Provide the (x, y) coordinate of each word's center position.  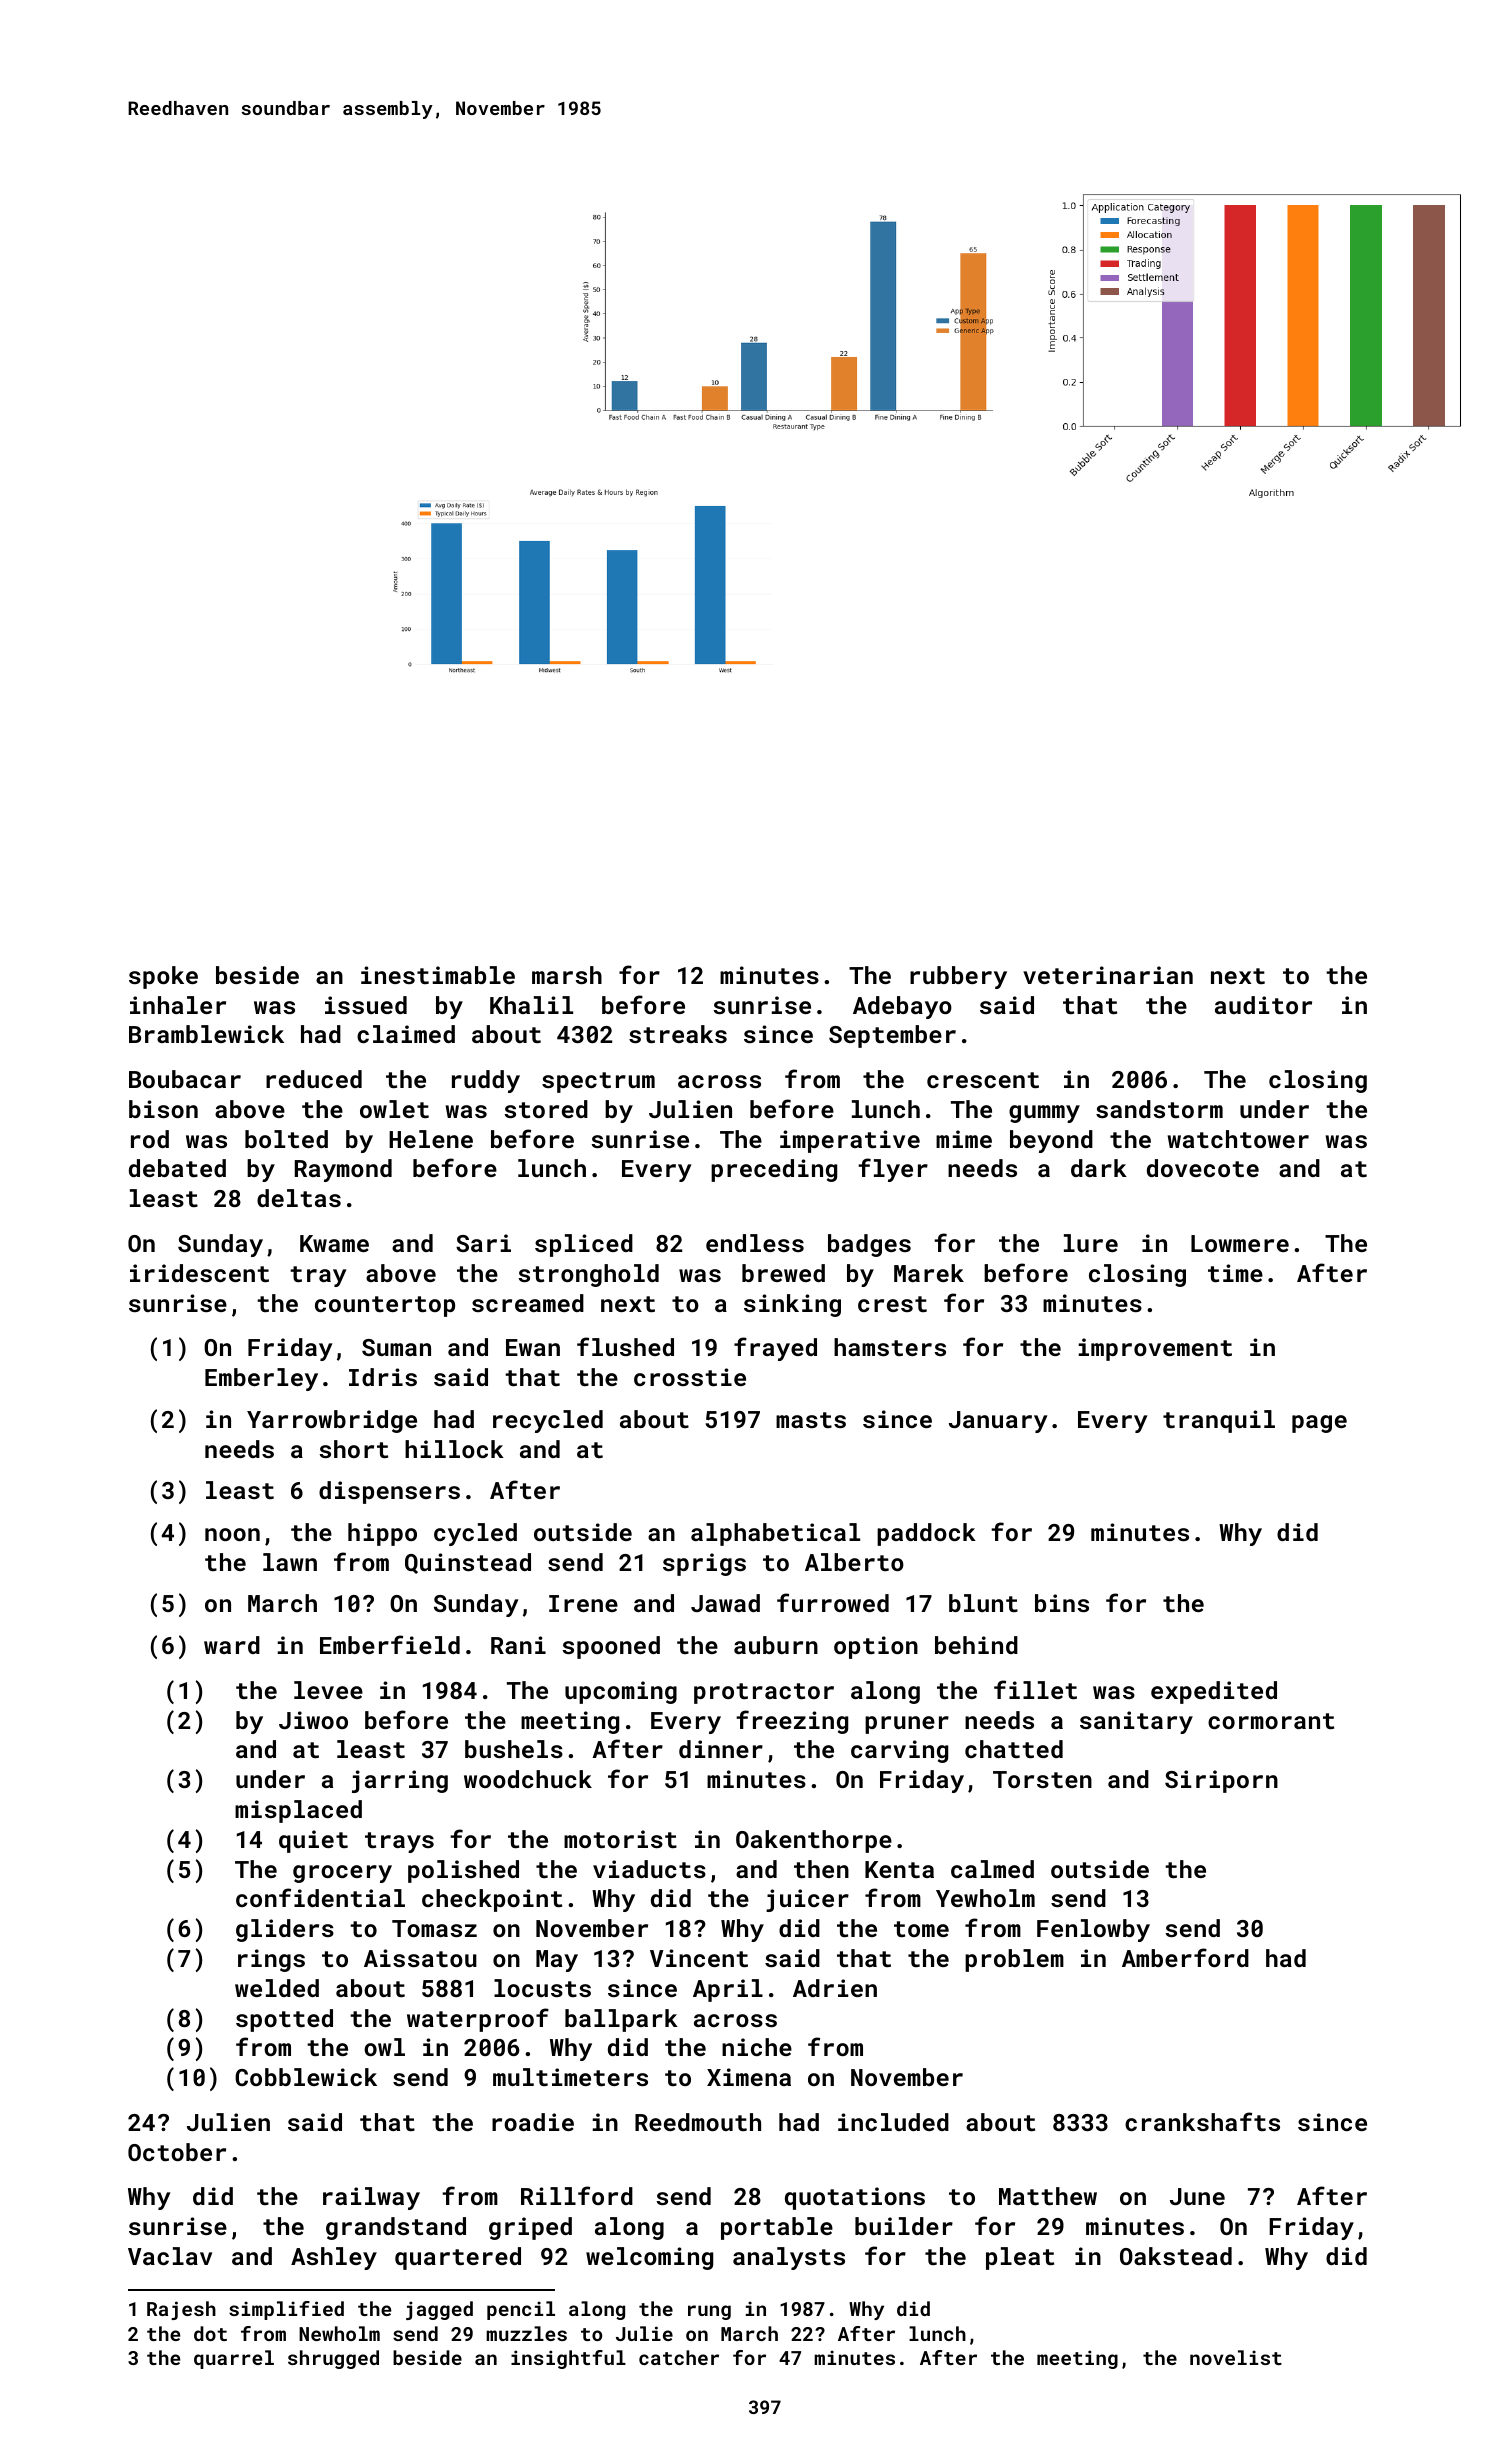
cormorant (1271, 1721)
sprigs (704, 1564)
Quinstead (468, 1563)
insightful (568, 2359)
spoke (163, 977)
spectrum (598, 1082)
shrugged (333, 2359)
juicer (807, 1900)
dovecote (1203, 1168)
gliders (285, 1930)
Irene (583, 1603)
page (1319, 1424)
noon (232, 1534)
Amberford (1185, 1957)
